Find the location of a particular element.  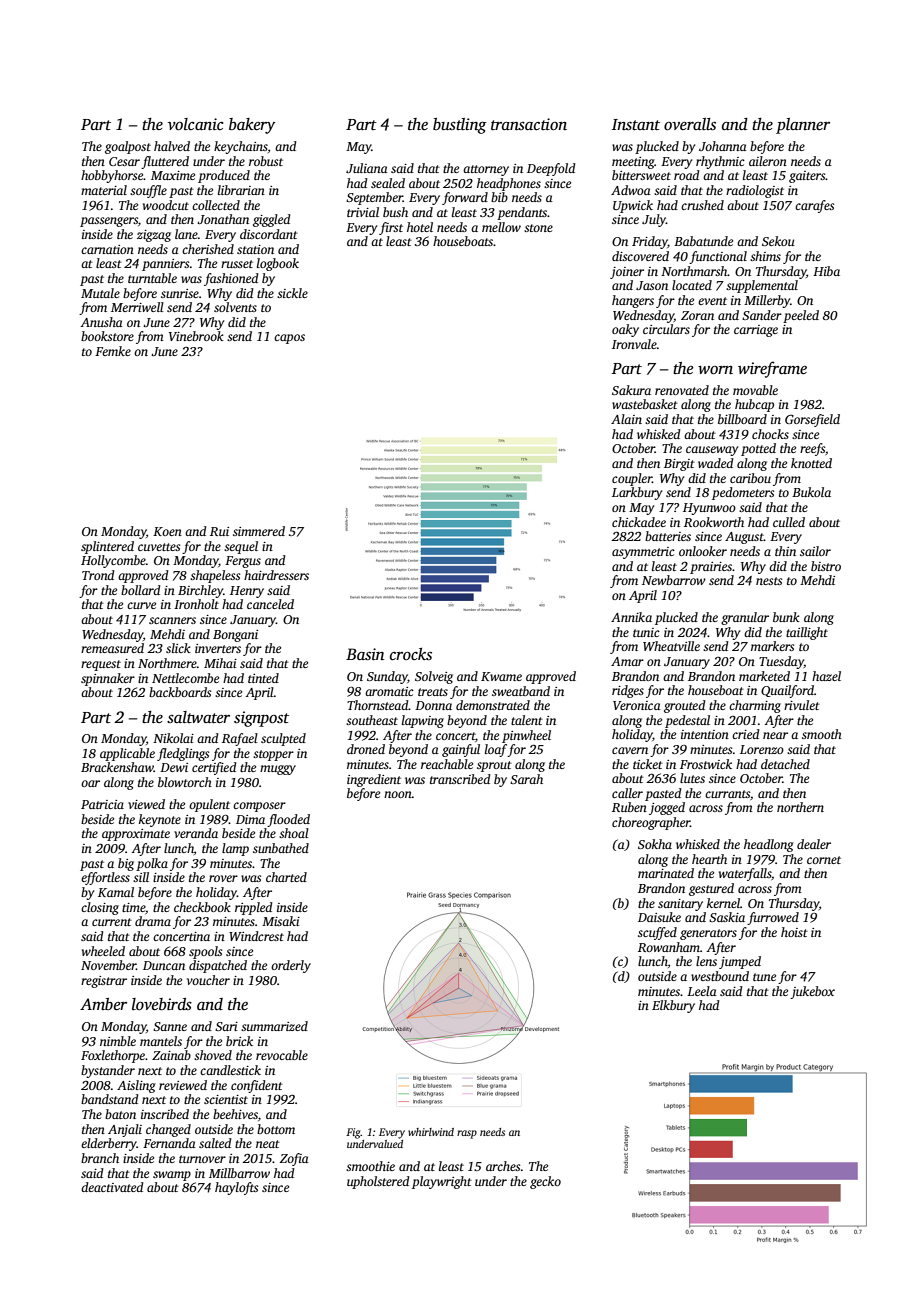

Patricia is located at coordinates (102, 804).
